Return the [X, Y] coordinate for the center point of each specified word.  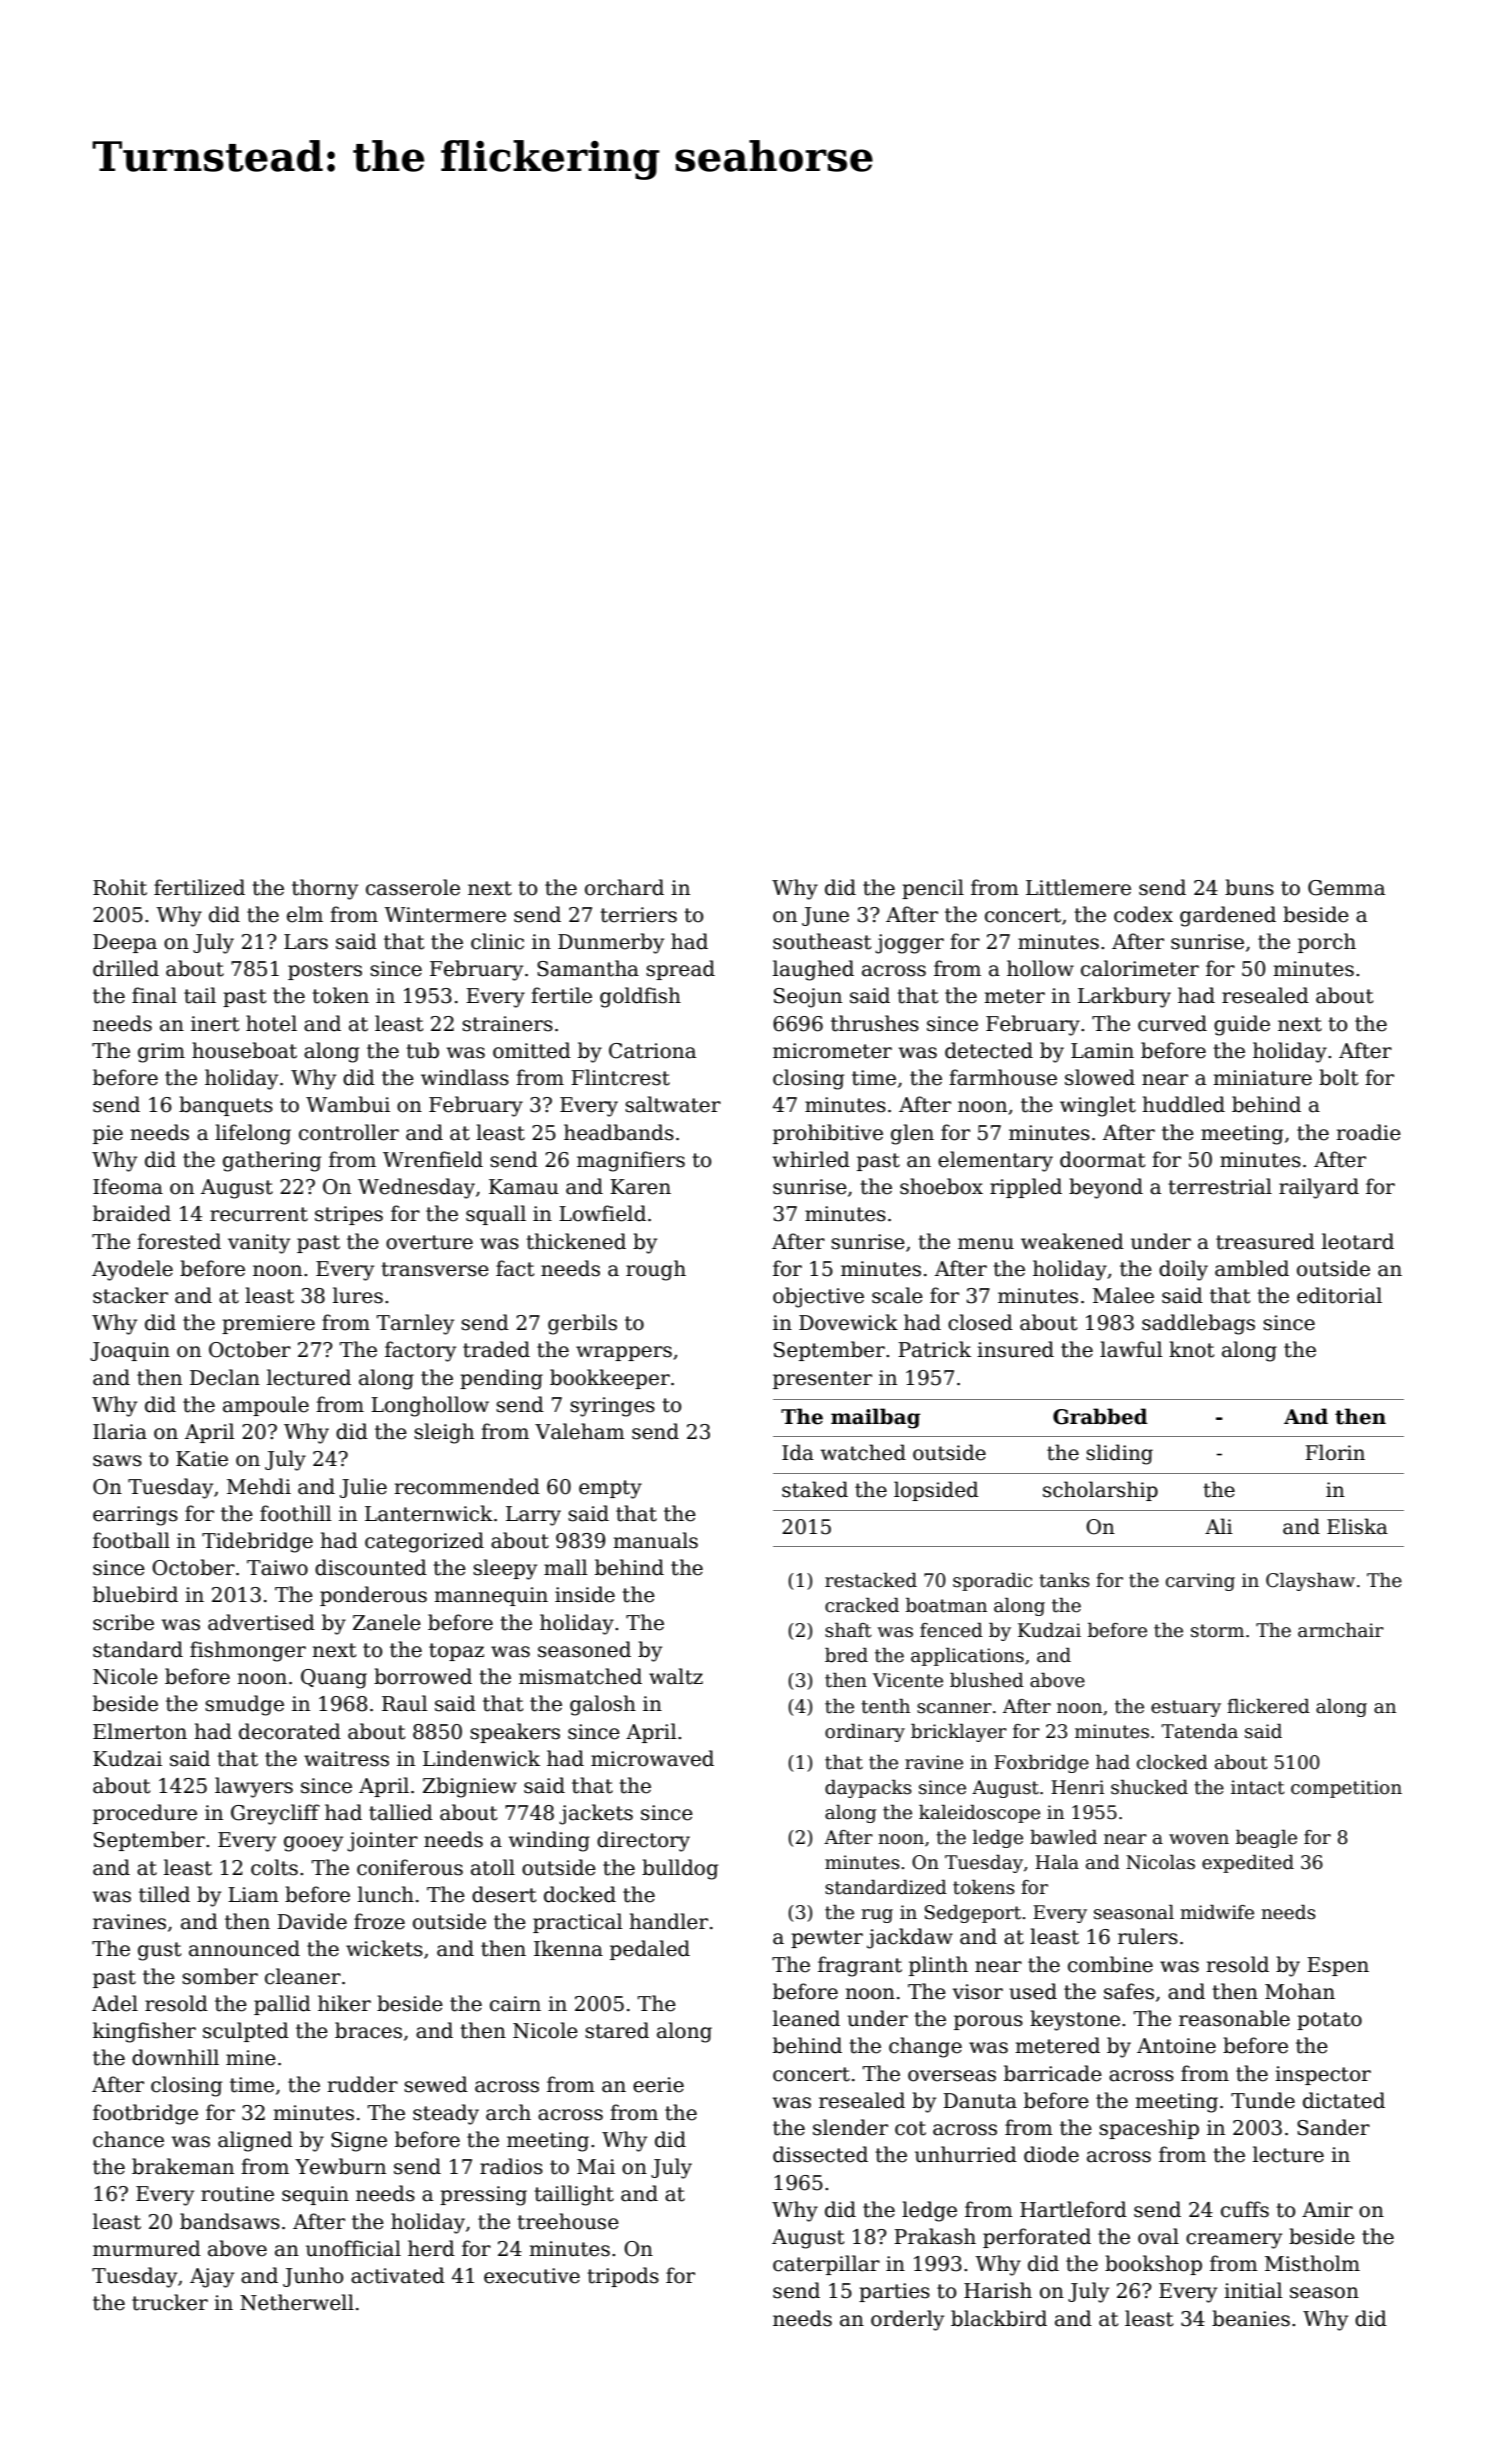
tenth [885, 1706]
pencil [933, 889]
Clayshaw [1310, 1582]
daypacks [868, 1789]
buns [1249, 887]
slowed [1100, 1077]
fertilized [199, 887]
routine [237, 2194]
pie [108, 1134]
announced [244, 1948]
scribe [123, 1622]
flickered [1268, 1706]
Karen [640, 1187]
